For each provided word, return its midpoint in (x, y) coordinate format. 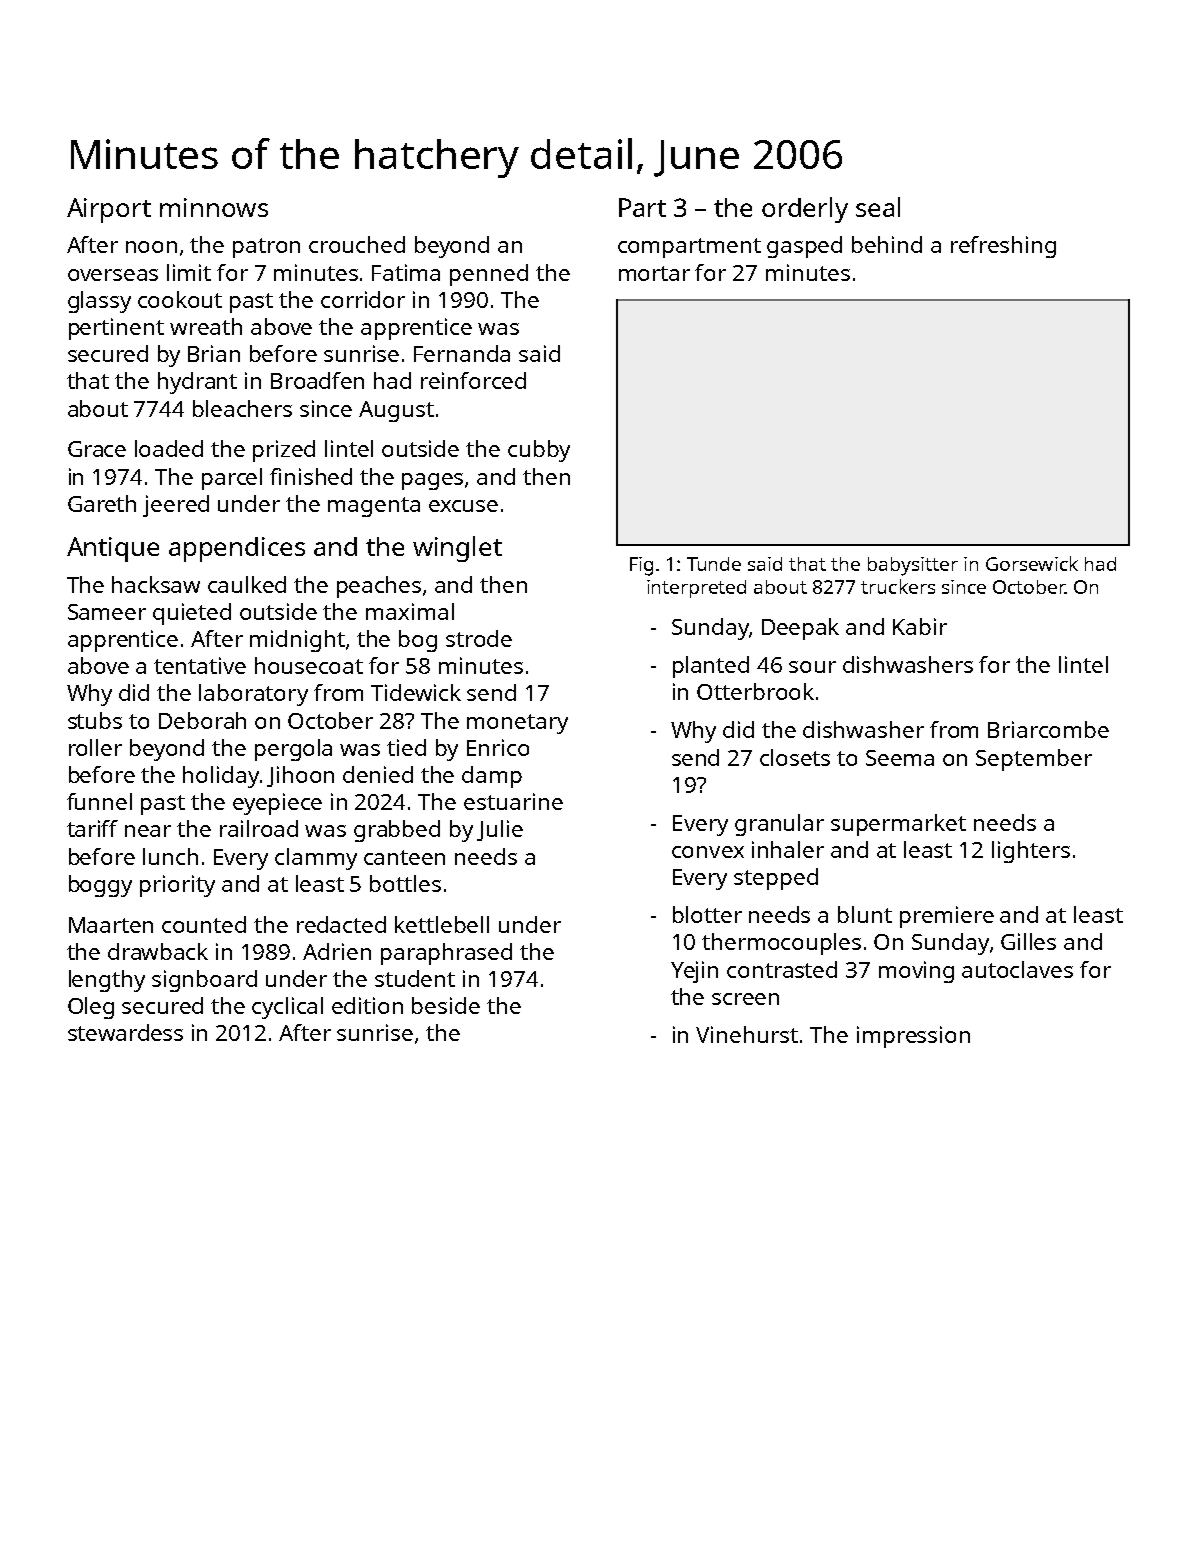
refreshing (1003, 247)
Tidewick (416, 692)
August (396, 411)
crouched (357, 244)
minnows (214, 207)
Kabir (920, 626)
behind (887, 244)
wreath (206, 326)
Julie (500, 830)
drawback (158, 951)
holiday (221, 777)
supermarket (898, 825)
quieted (192, 614)
